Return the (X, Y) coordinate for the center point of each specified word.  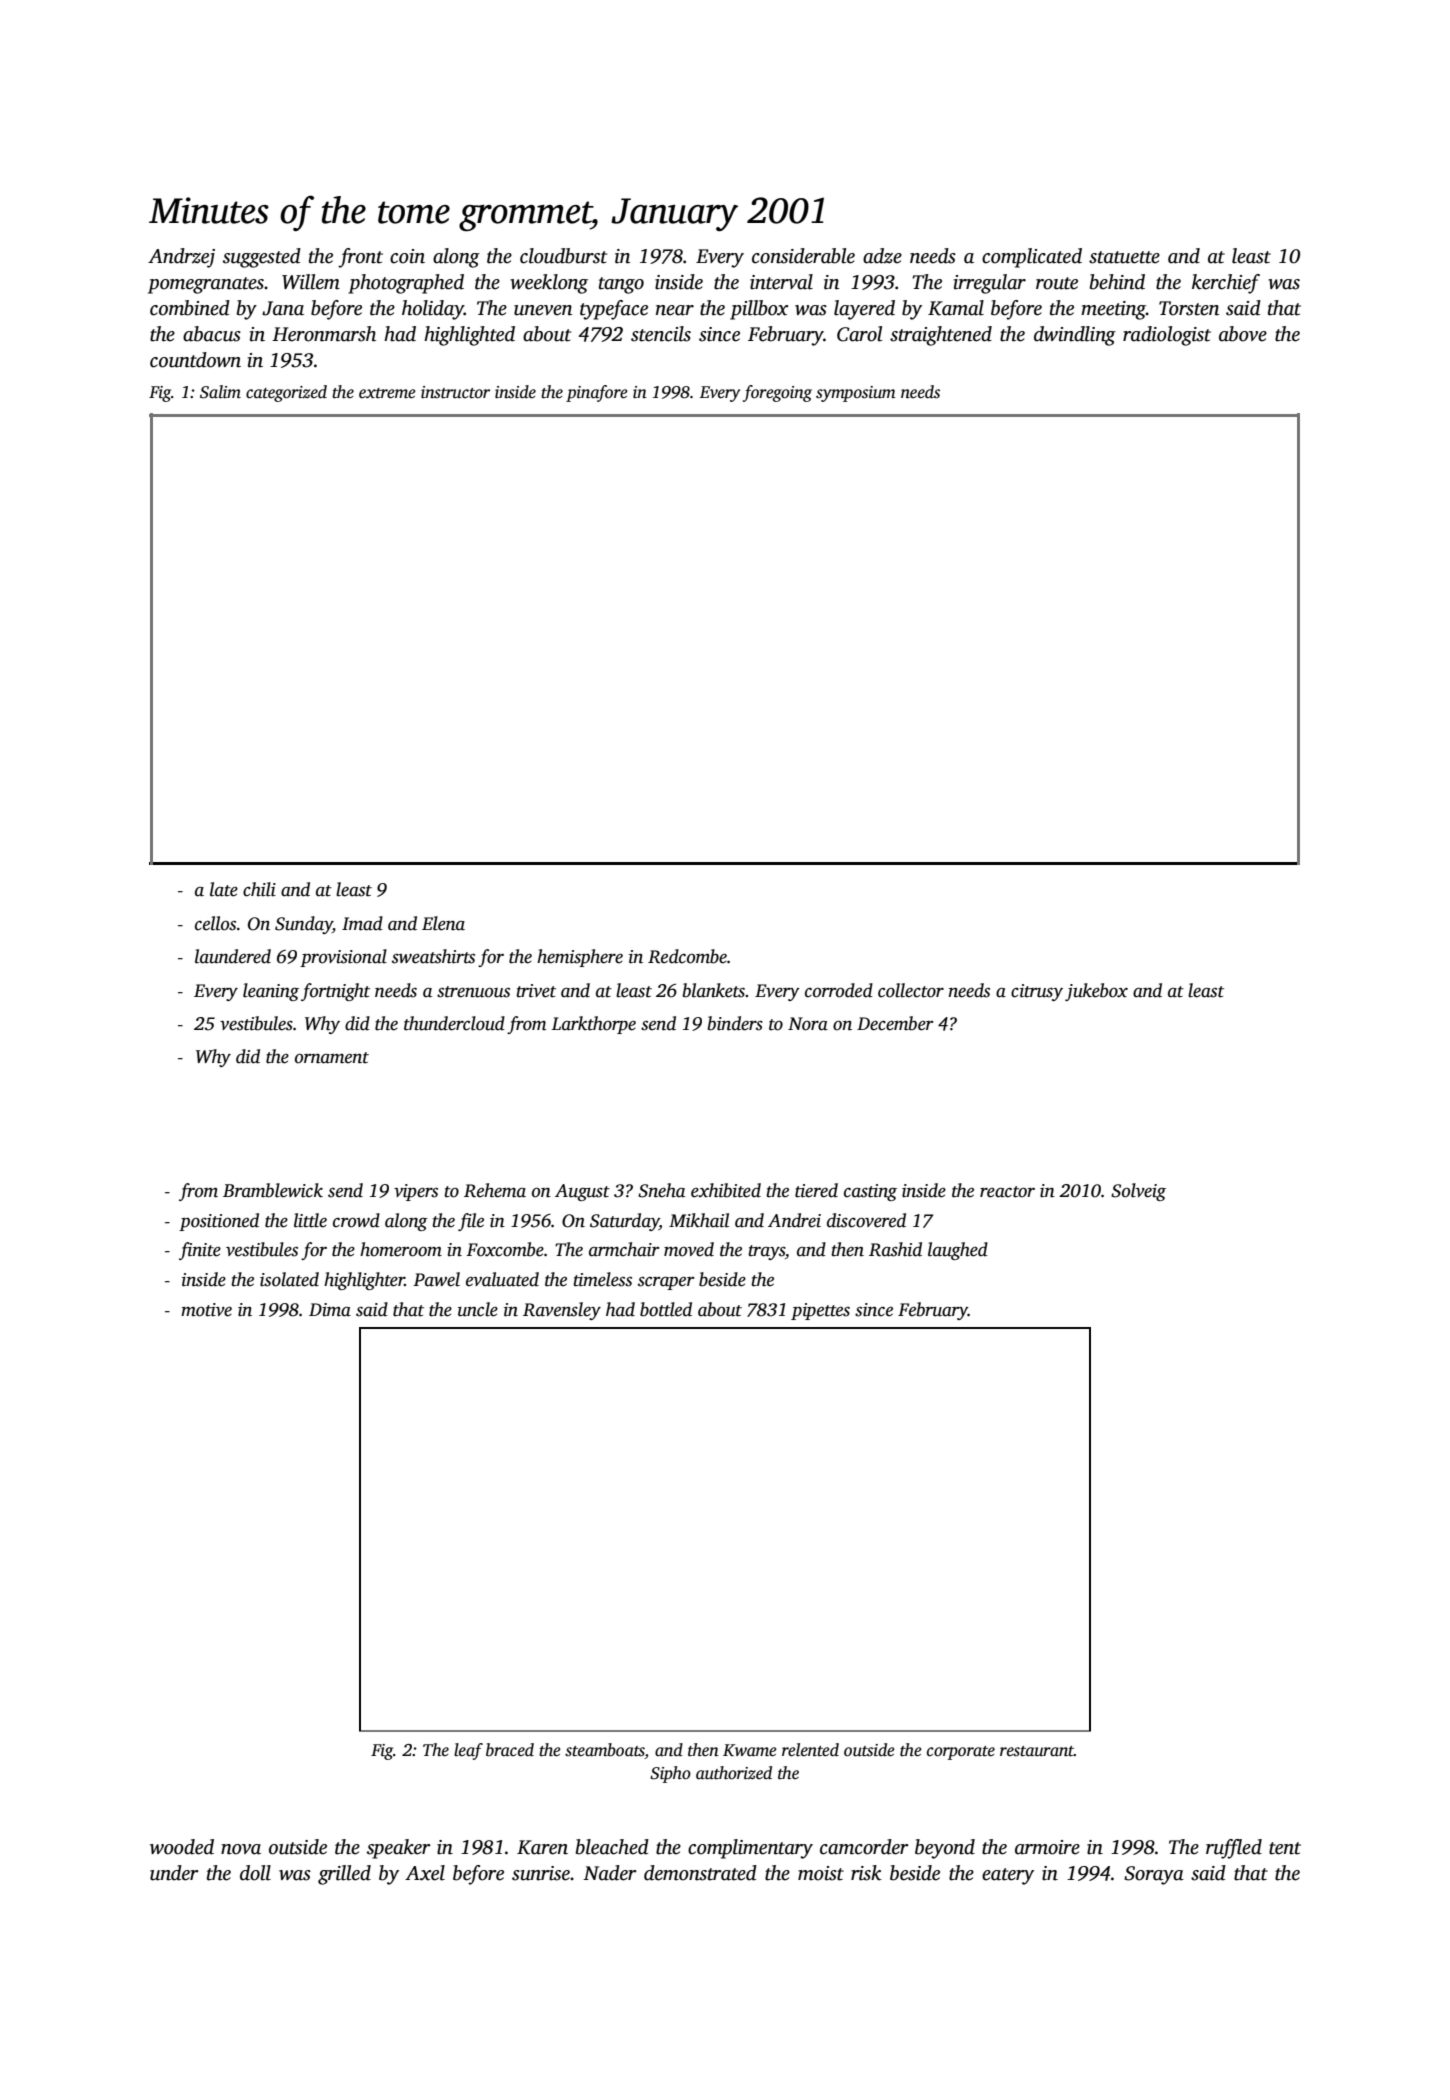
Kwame (750, 1750)
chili (259, 889)
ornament (332, 1058)
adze (882, 256)
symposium (856, 394)
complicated (1032, 258)
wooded (182, 1847)
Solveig (1138, 1192)
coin (407, 256)
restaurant (1037, 1751)
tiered (816, 1190)
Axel (425, 1873)
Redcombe (687, 956)
